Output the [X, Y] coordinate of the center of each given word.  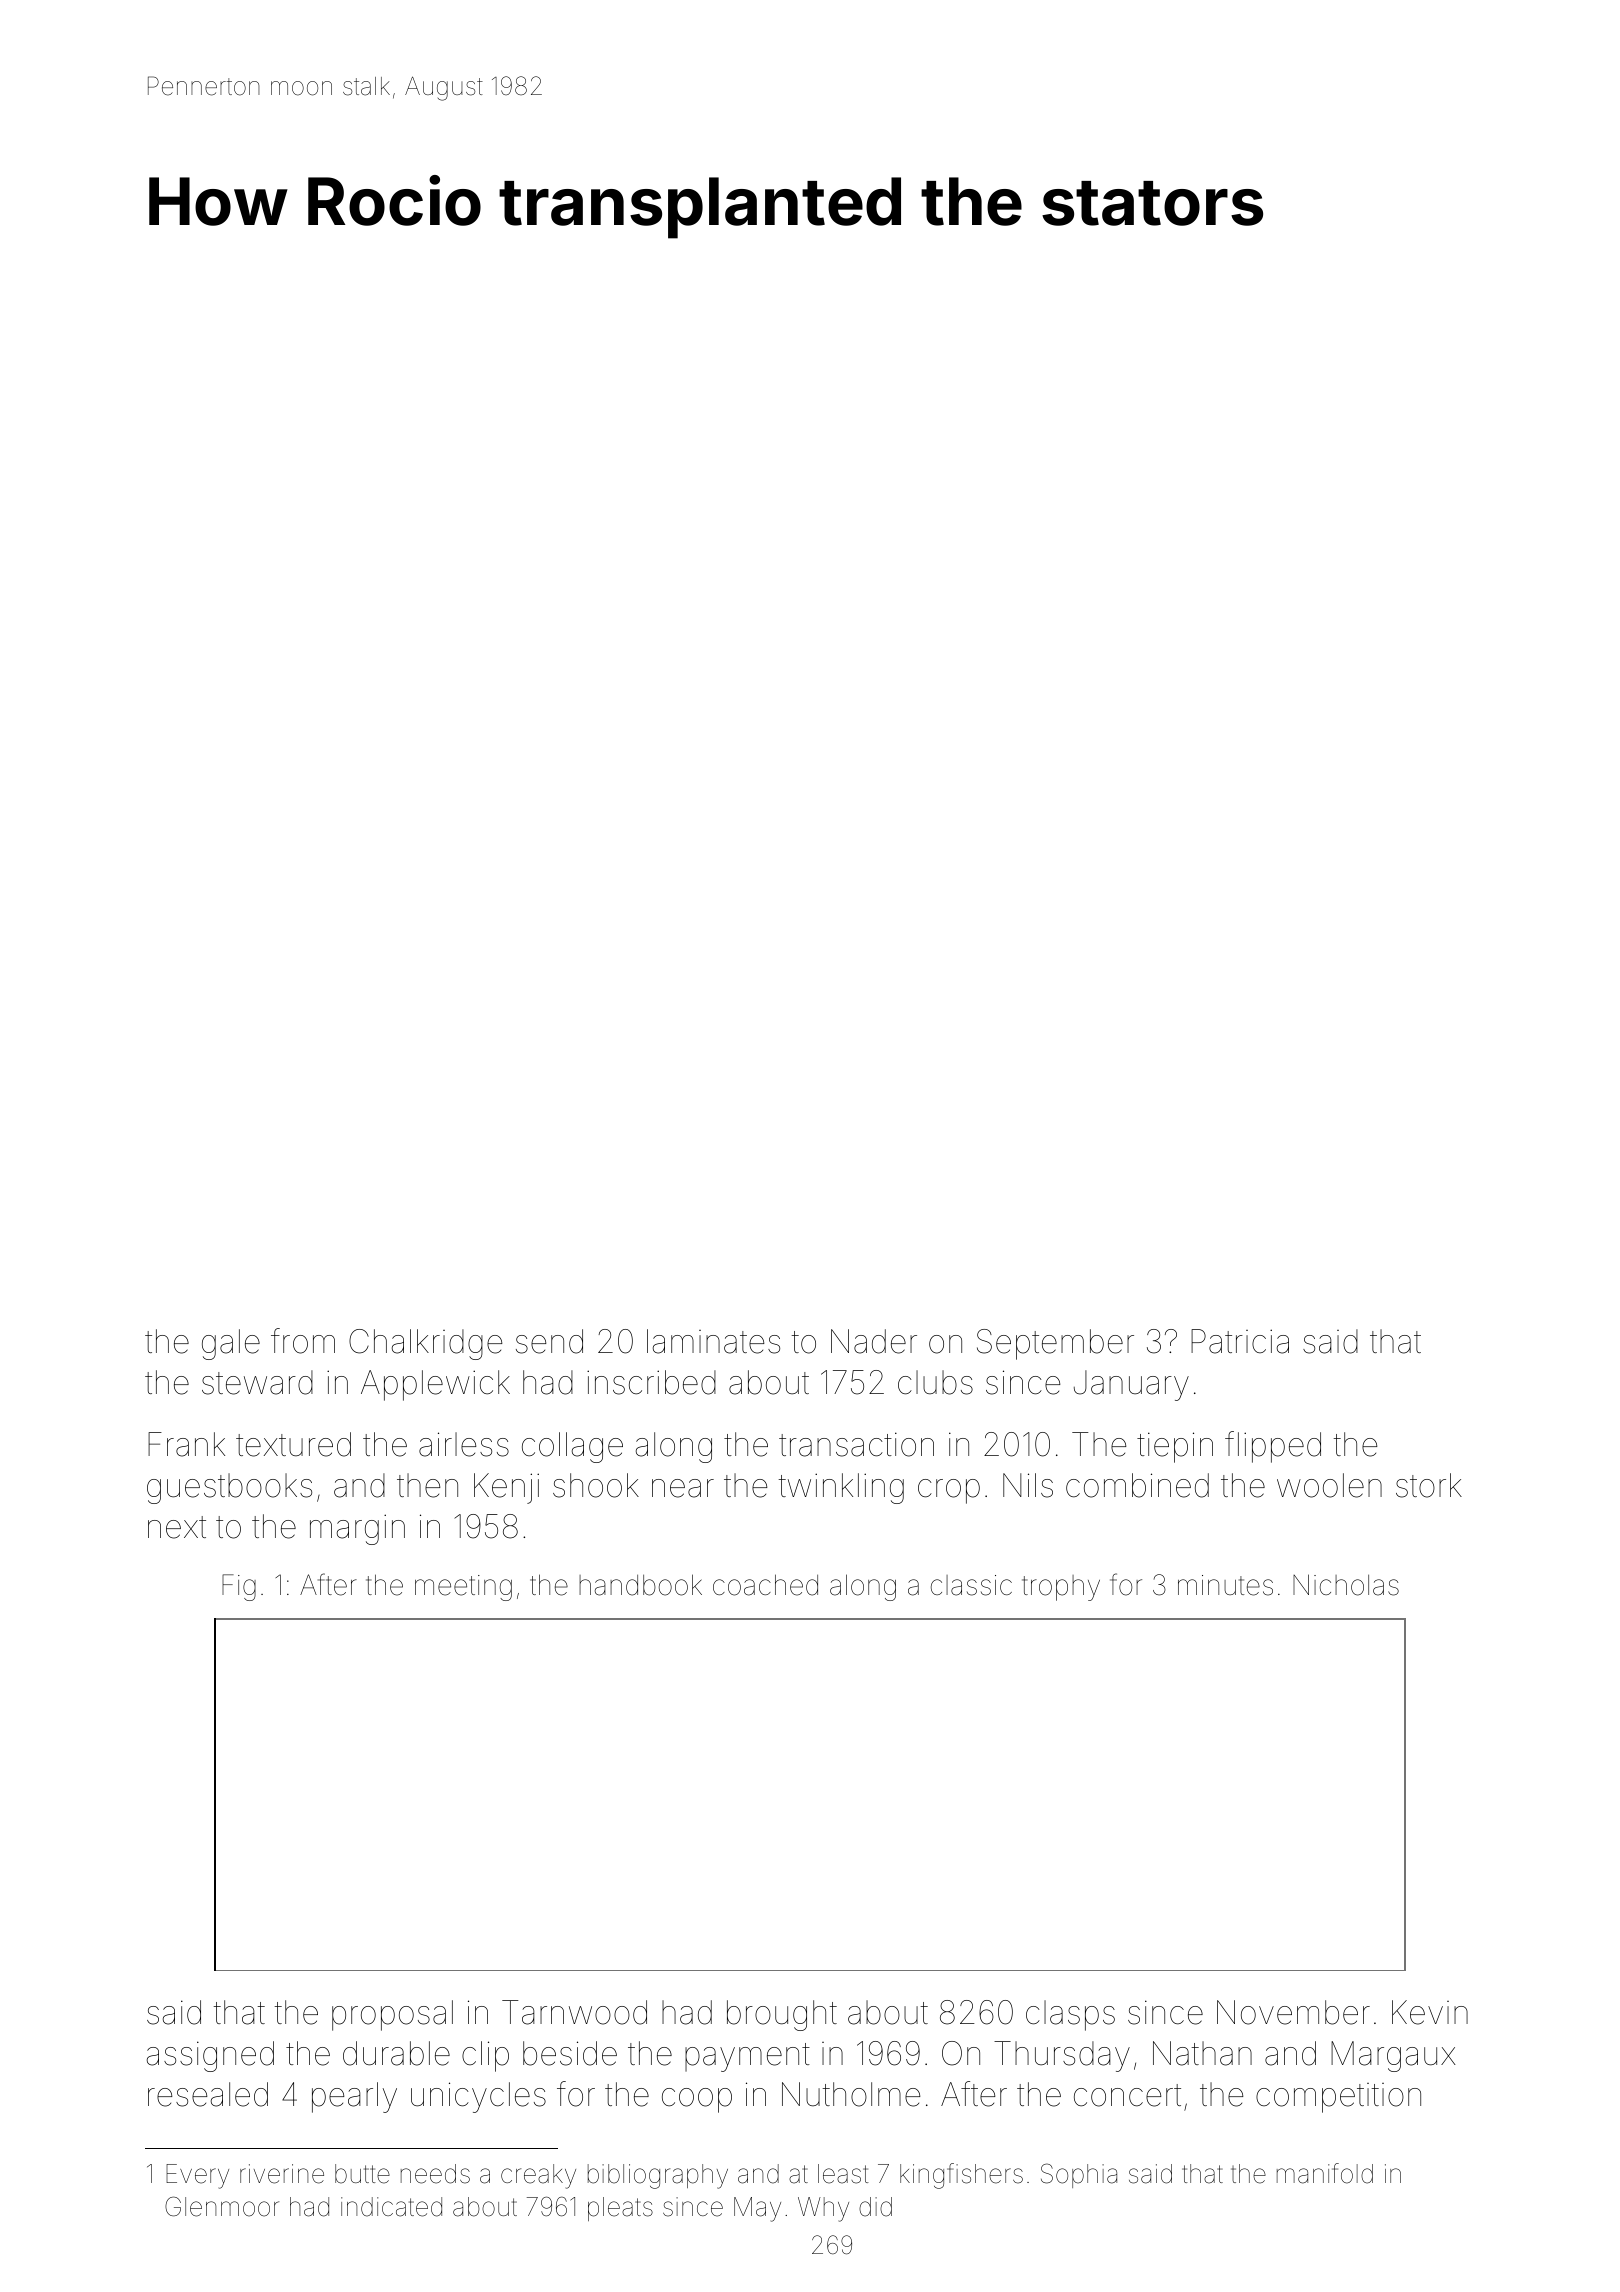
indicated [391, 2207]
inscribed [651, 1382]
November [1293, 2012]
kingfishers [961, 2176]
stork [1429, 1485]
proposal [392, 2015]
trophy [1061, 1588]
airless [464, 1444]
